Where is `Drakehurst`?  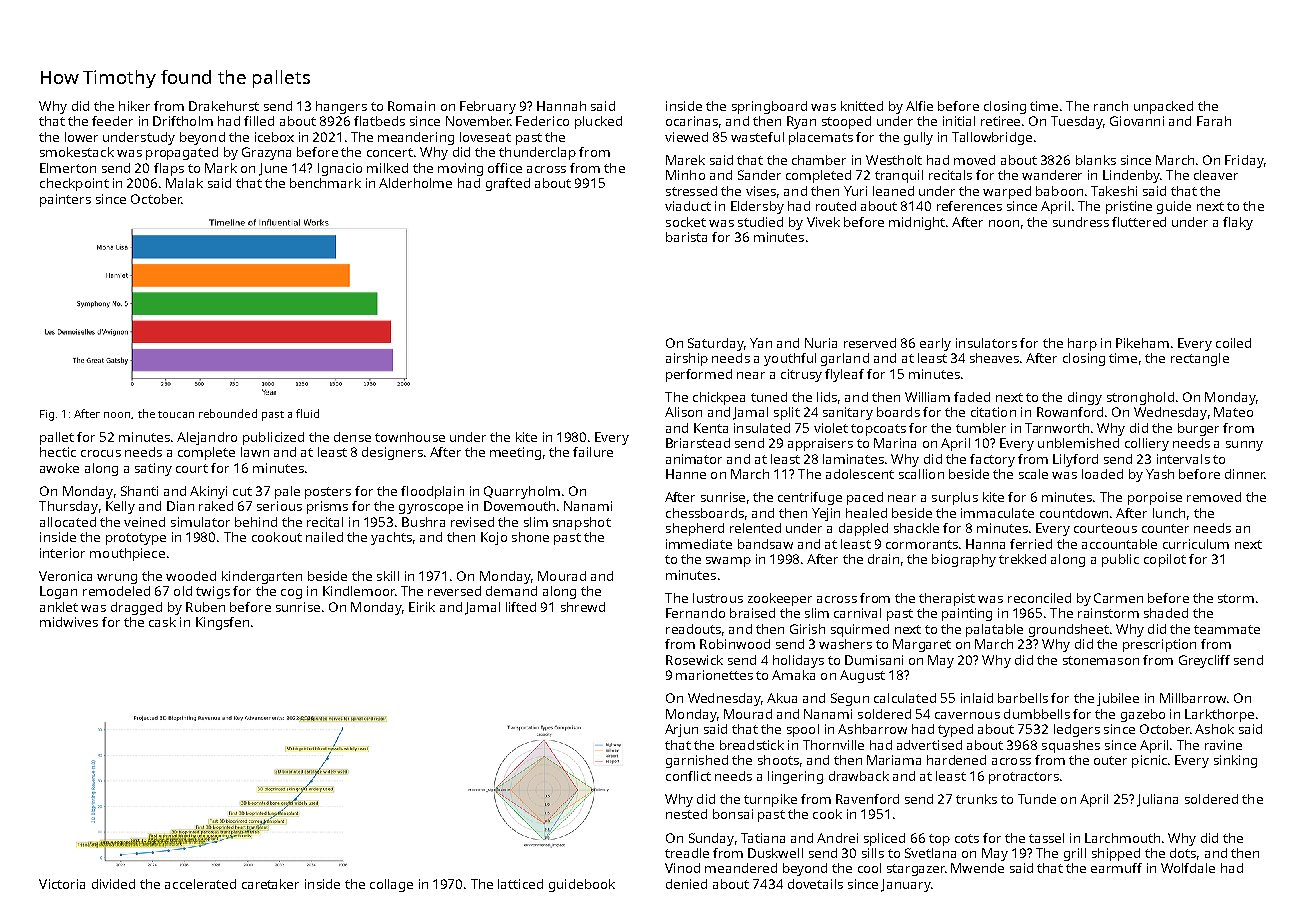 Drakehurst is located at coordinates (224, 106).
